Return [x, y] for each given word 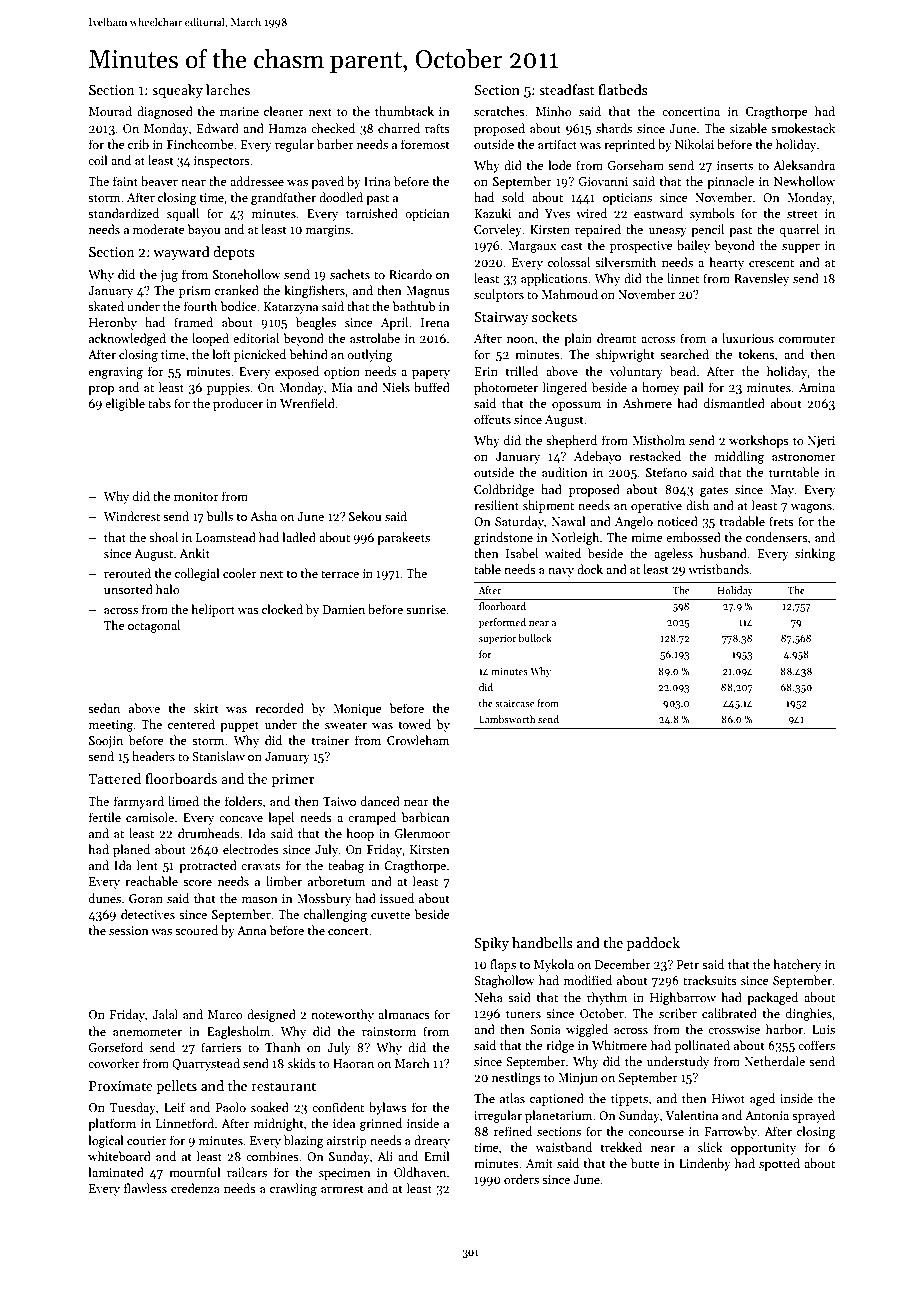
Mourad [110, 111]
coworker [114, 1063]
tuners [523, 1014]
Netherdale [775, 1061]
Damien [344, 609]
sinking [815, 554]
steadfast [567, 89]
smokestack [803, 128]
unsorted [128, 589]
